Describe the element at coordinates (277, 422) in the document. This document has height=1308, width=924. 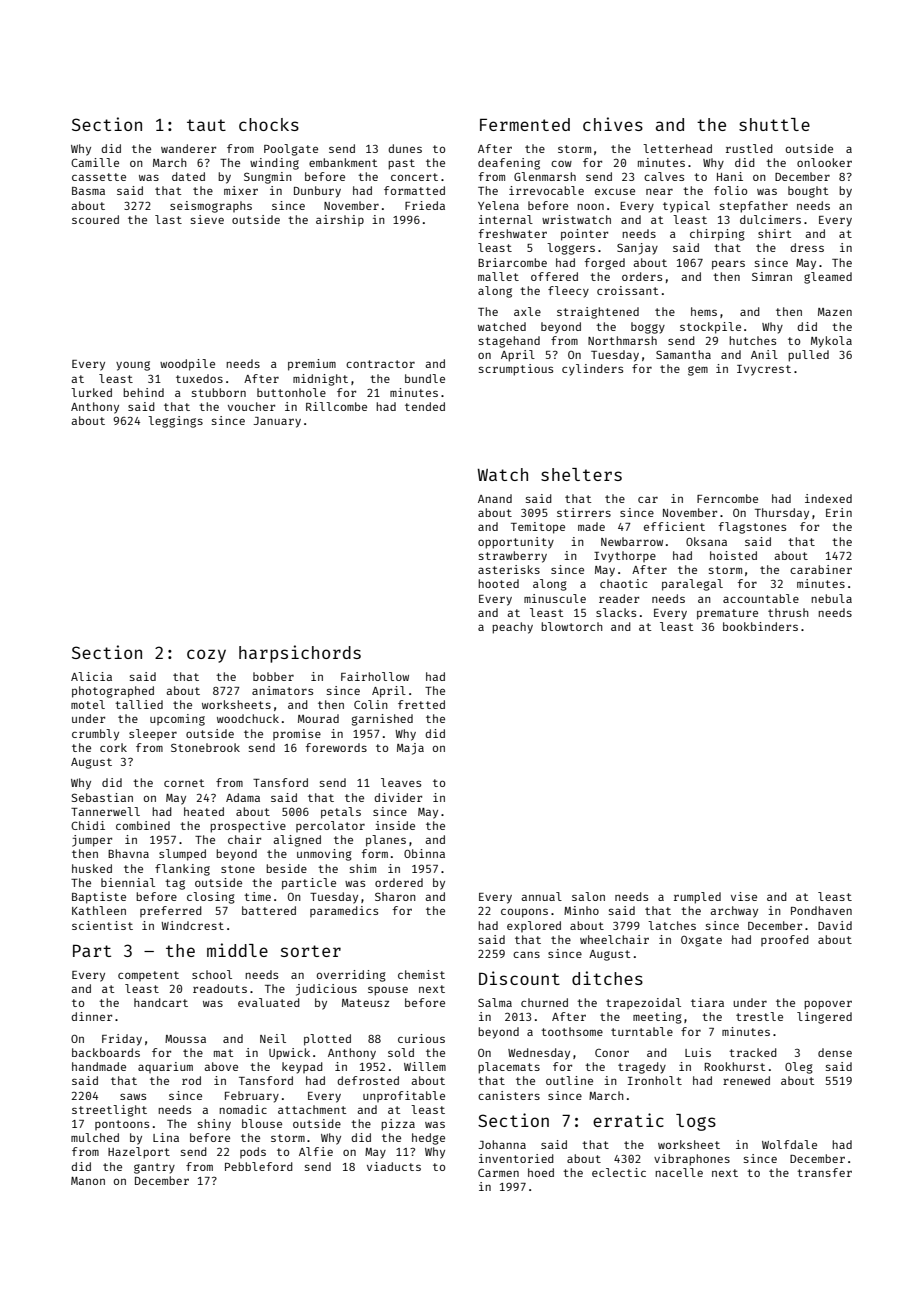
I see `January` at that location.
